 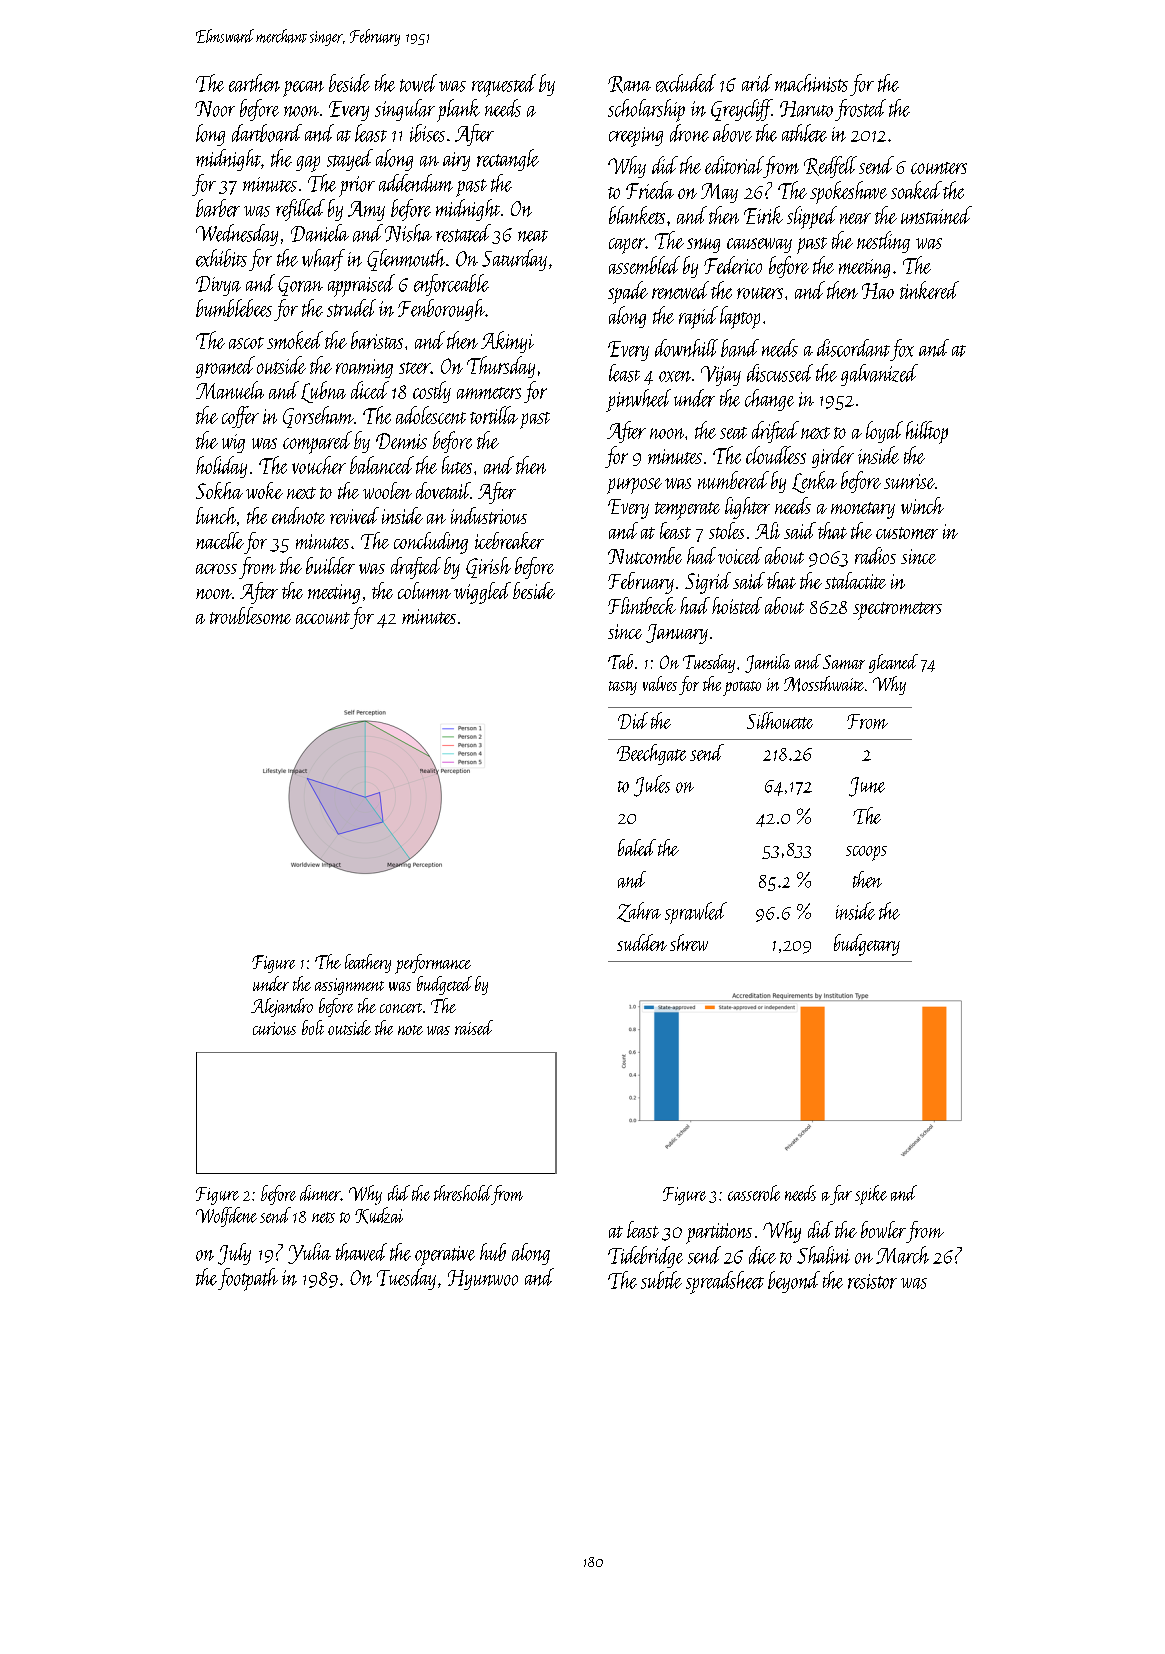 What do you see at coordinates (274, 1028) in the image?
I see `curious` at bounding box center [274, 1028].
